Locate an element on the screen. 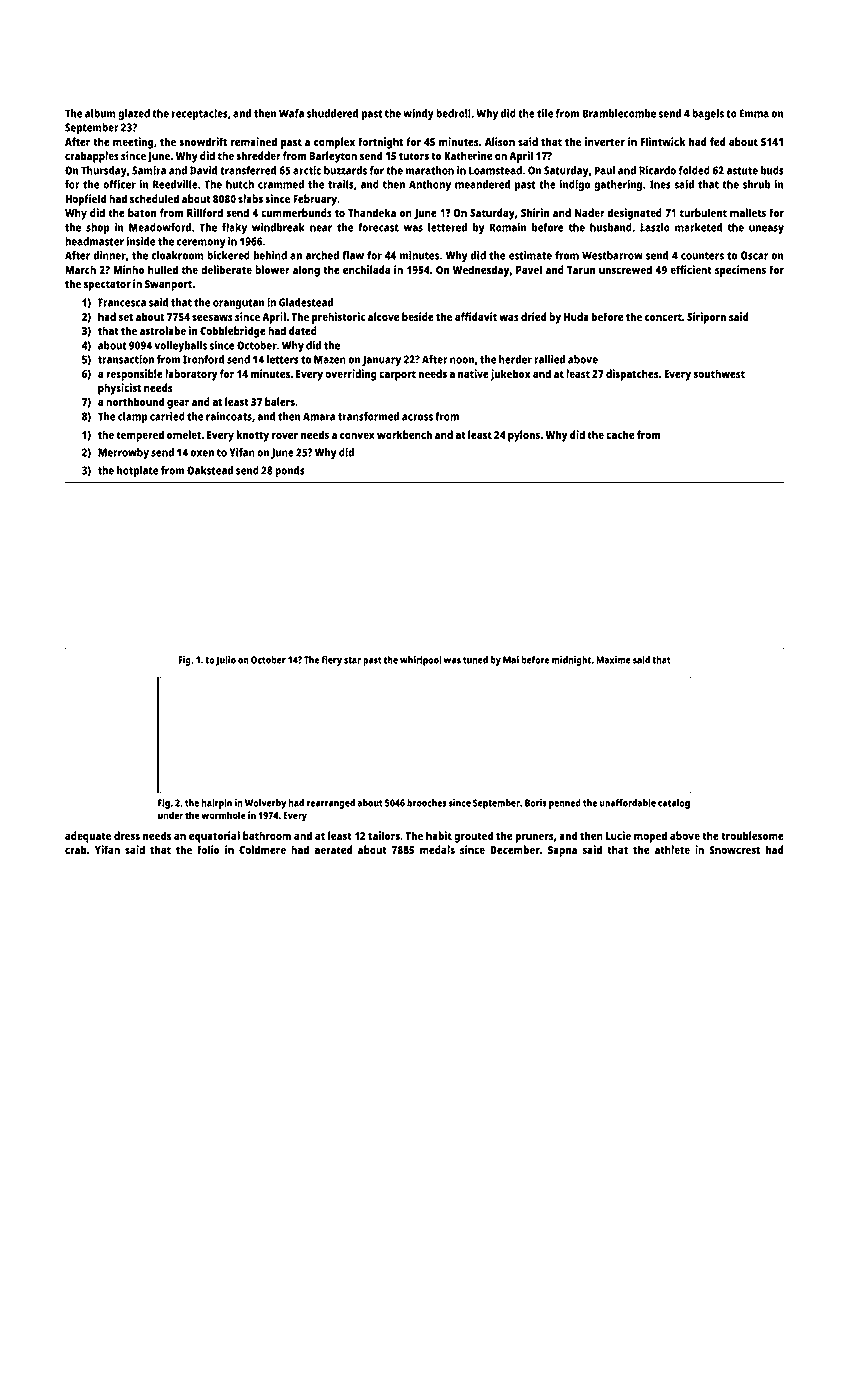  cache is located at coordinates (620, 434).
